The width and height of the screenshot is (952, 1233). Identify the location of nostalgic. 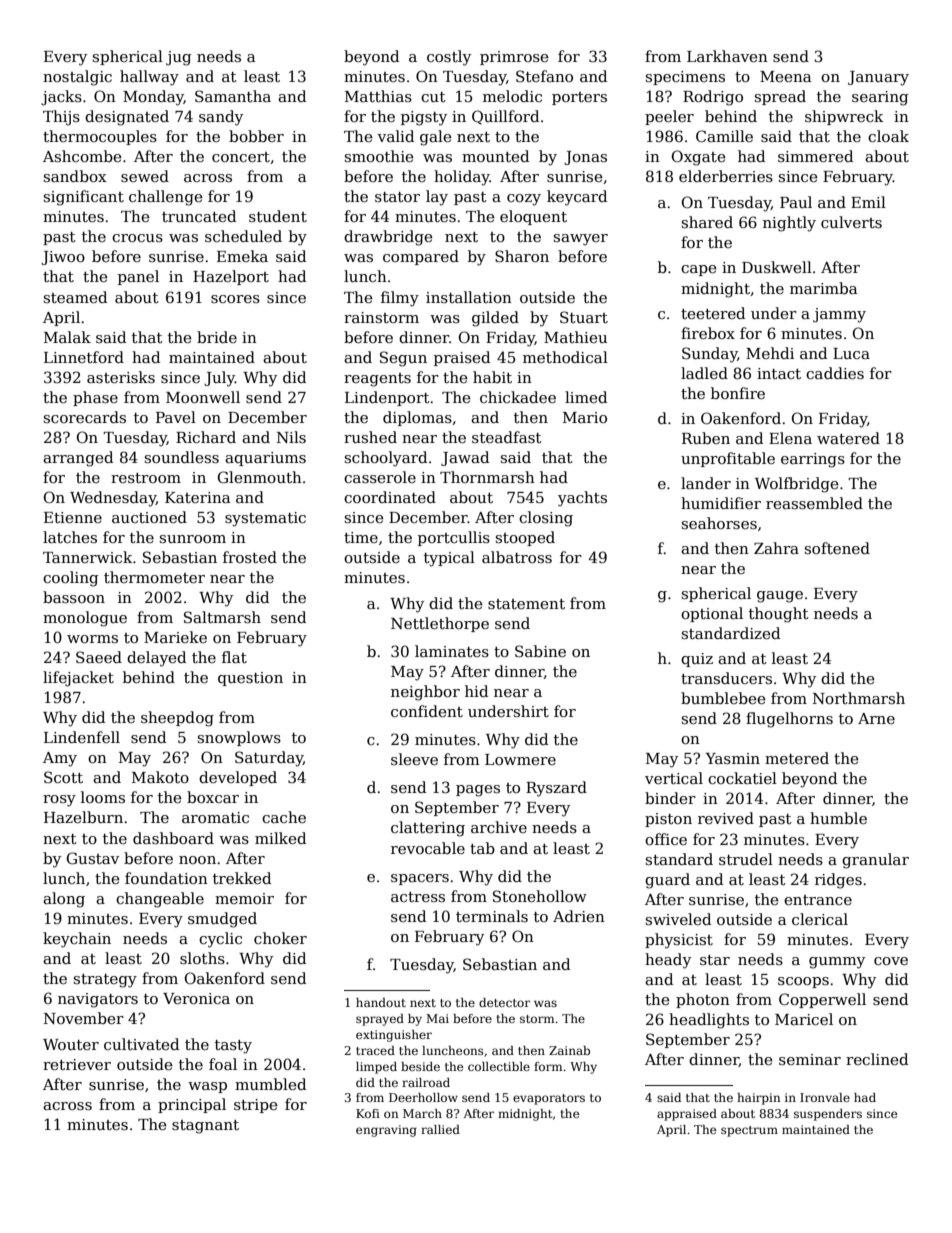
(77, 78).
